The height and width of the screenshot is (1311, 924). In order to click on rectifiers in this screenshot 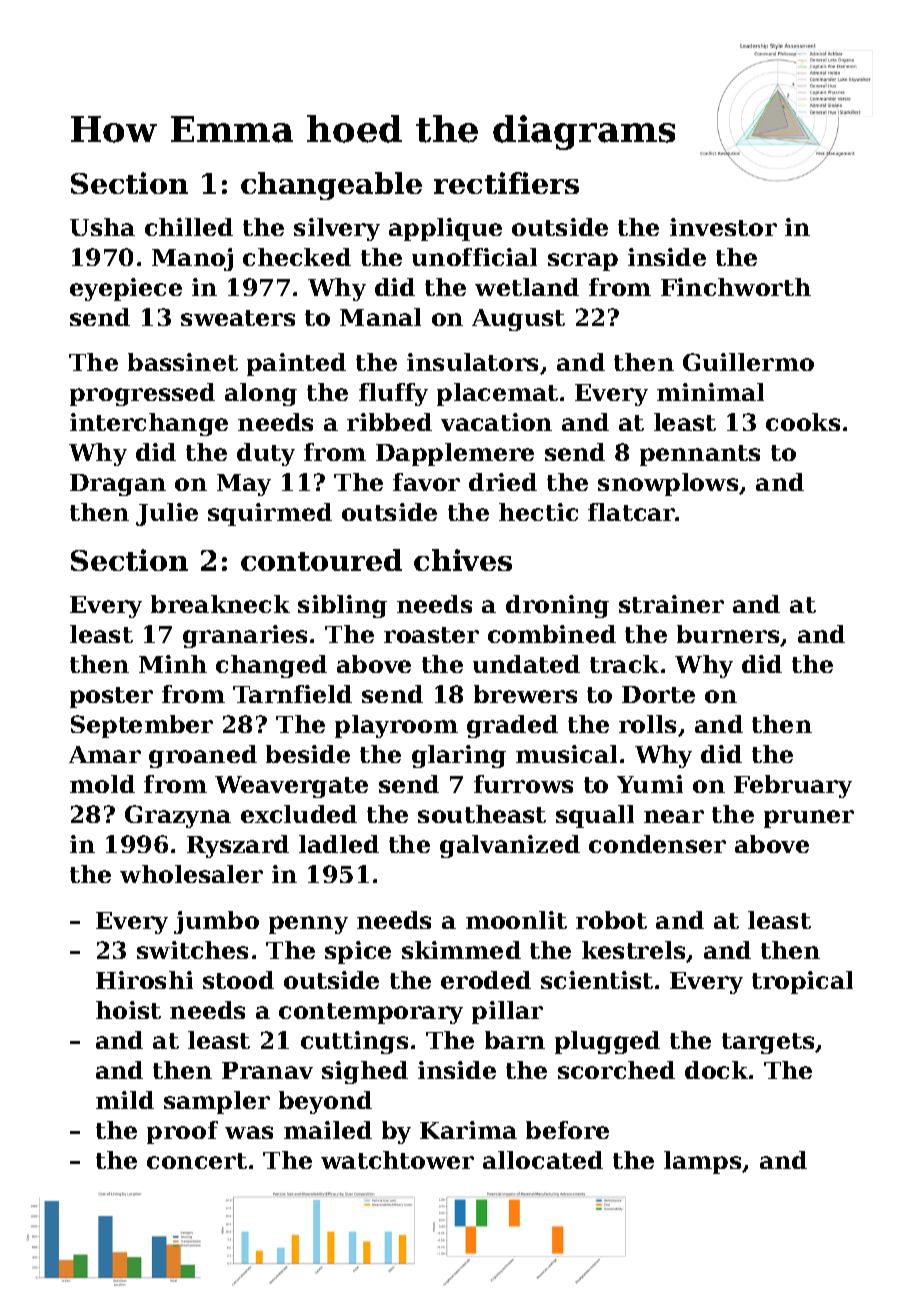, I will do `click(506, 183)`.
